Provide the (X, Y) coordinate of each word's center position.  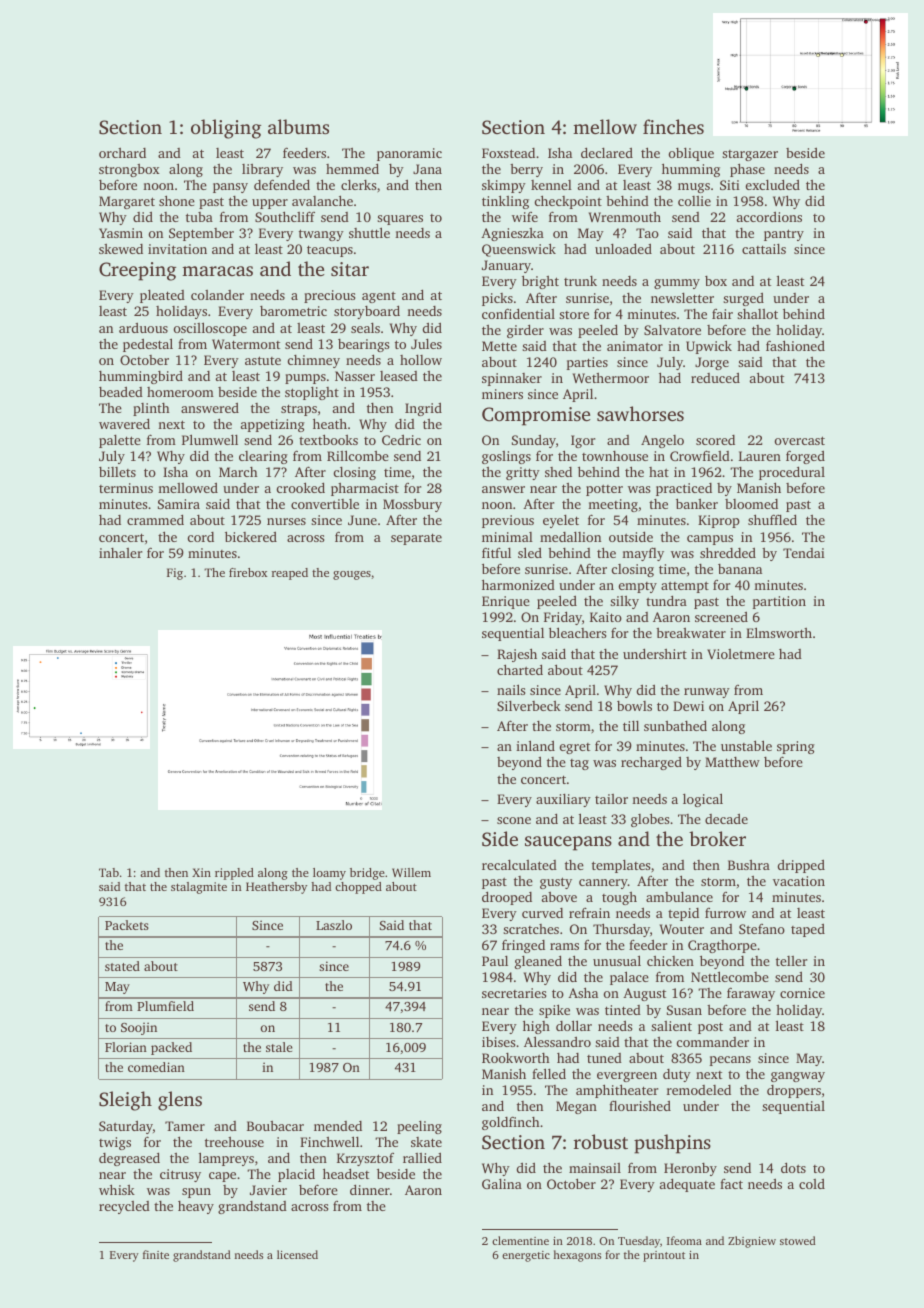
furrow (725, 913)
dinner (370, 1189)
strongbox (129, 170)
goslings (506, 457)
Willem (411, 872)
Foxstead (508, 153)
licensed (297, 1254)
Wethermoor (611, 378)
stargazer (750, 155)
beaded (121, 392)
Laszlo (334, 925)
